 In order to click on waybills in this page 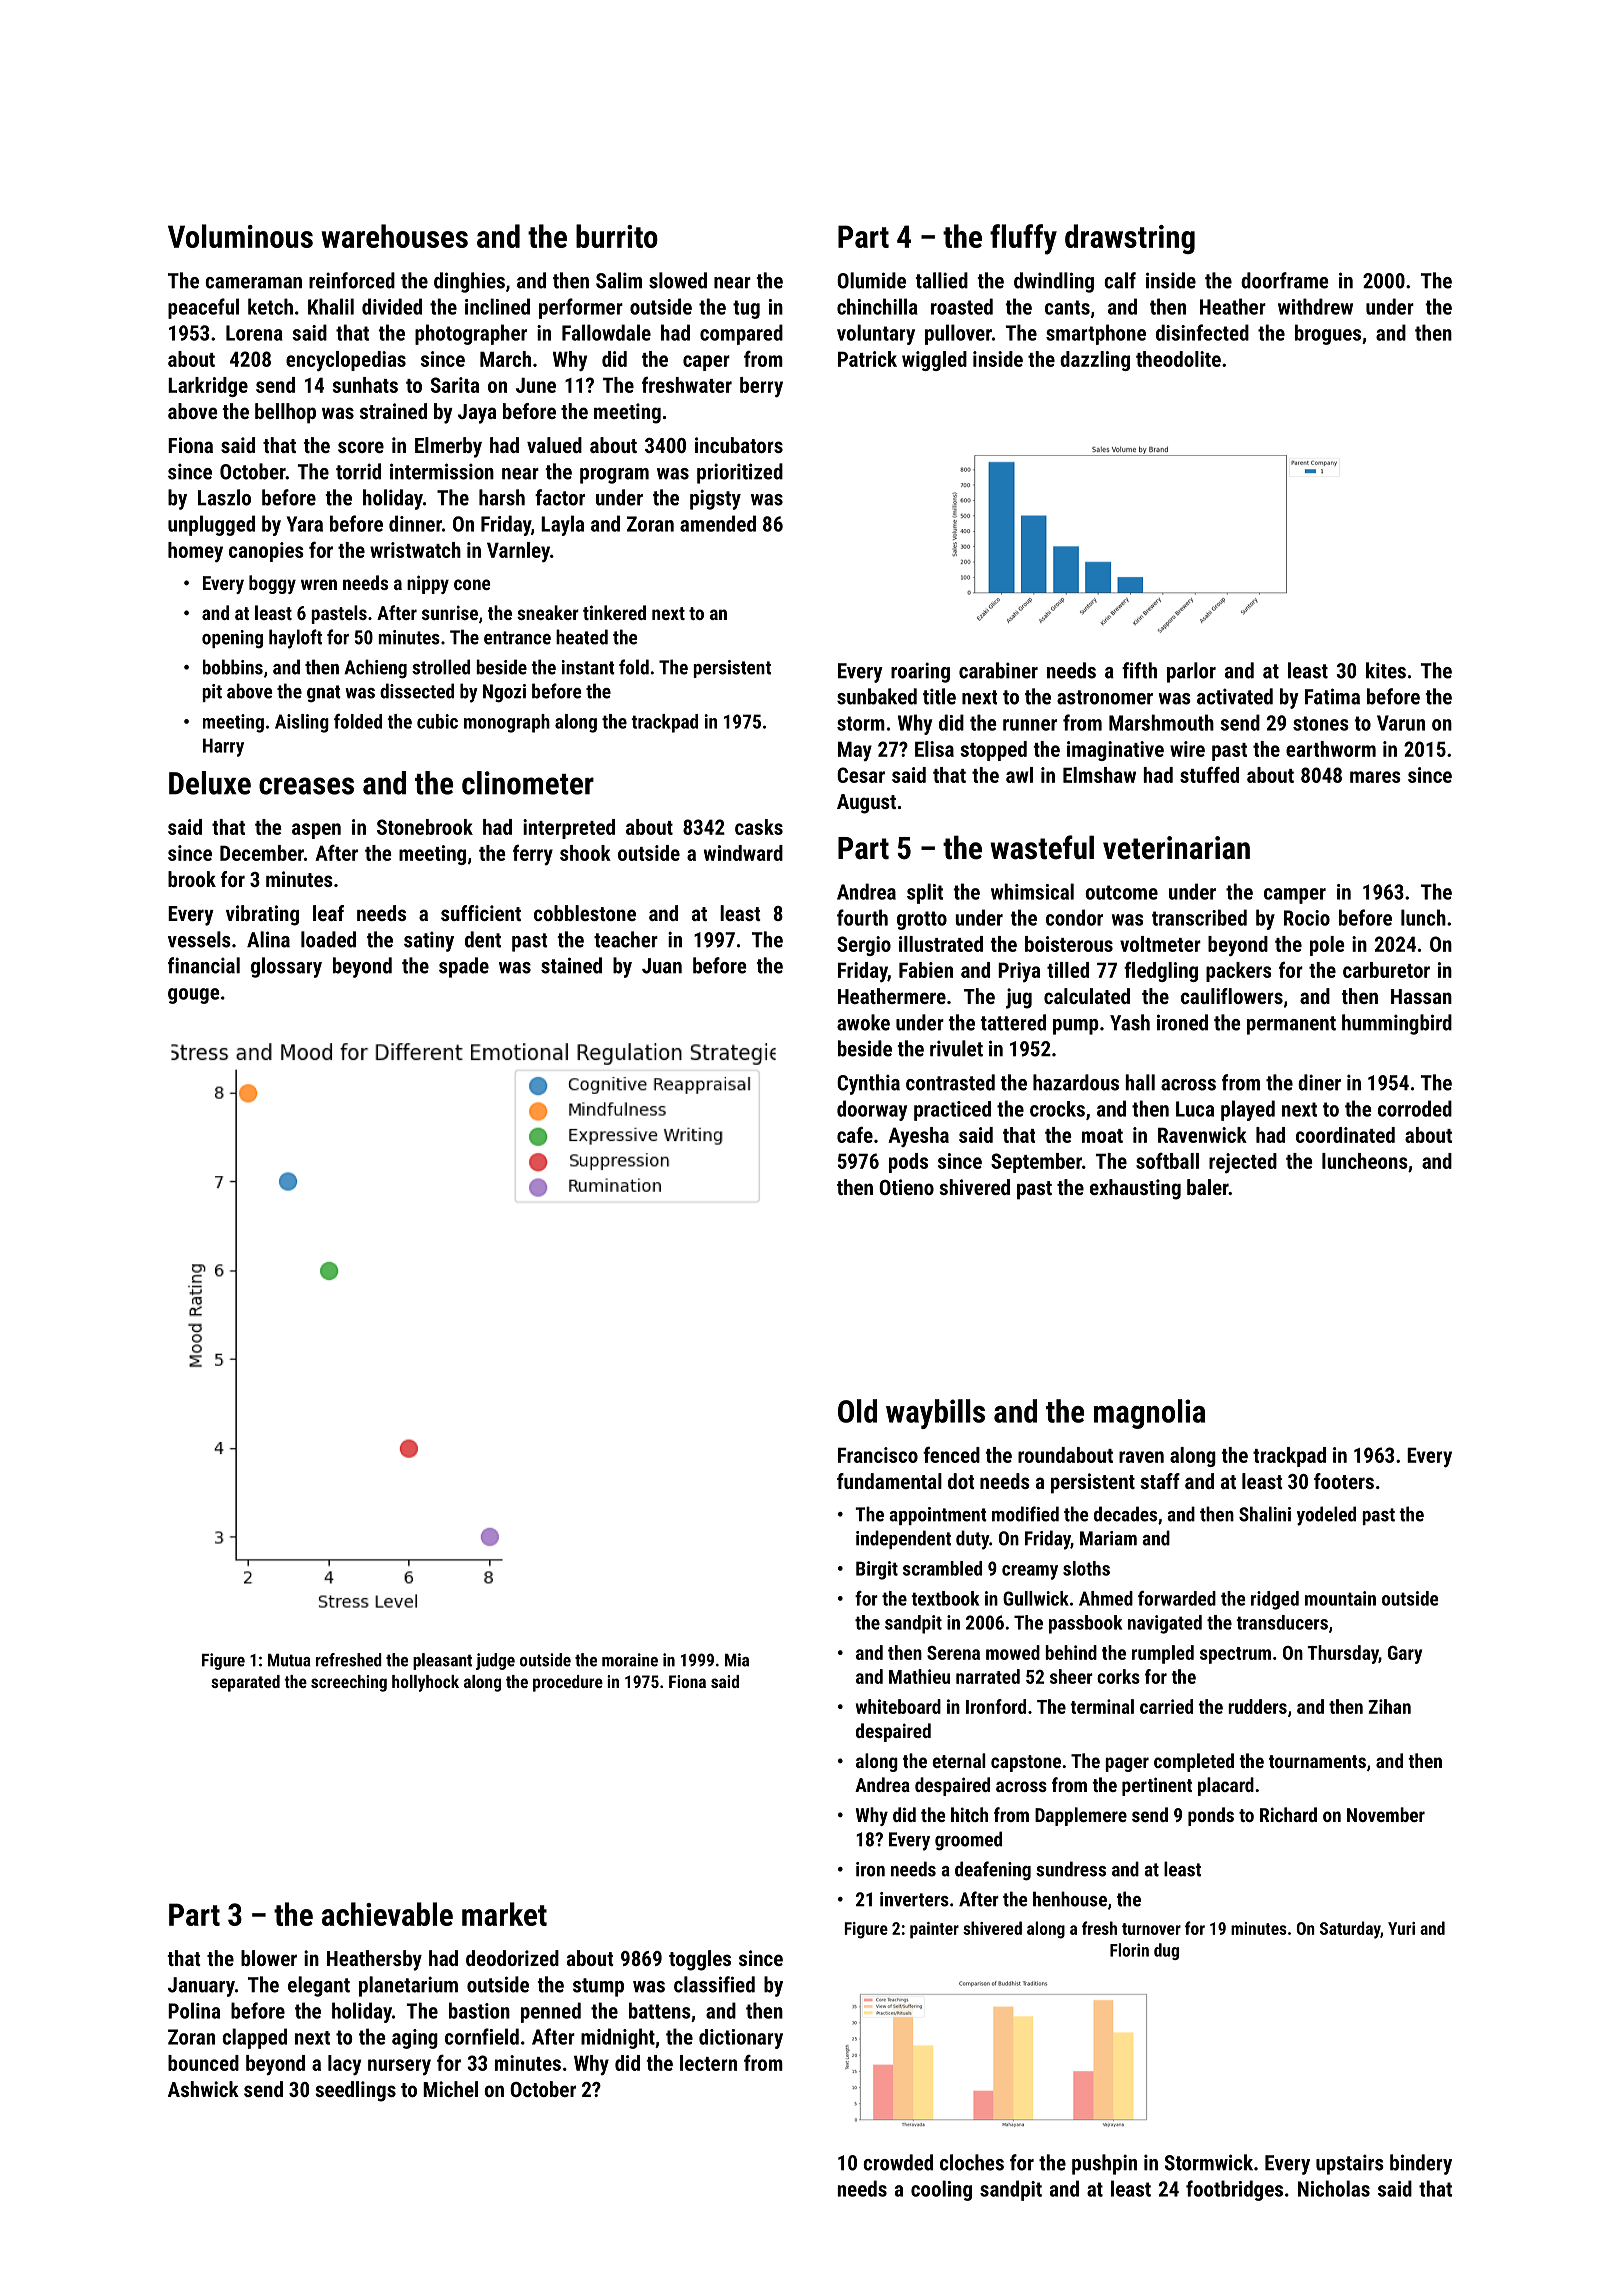, I will do `click(935, 1414)`.
